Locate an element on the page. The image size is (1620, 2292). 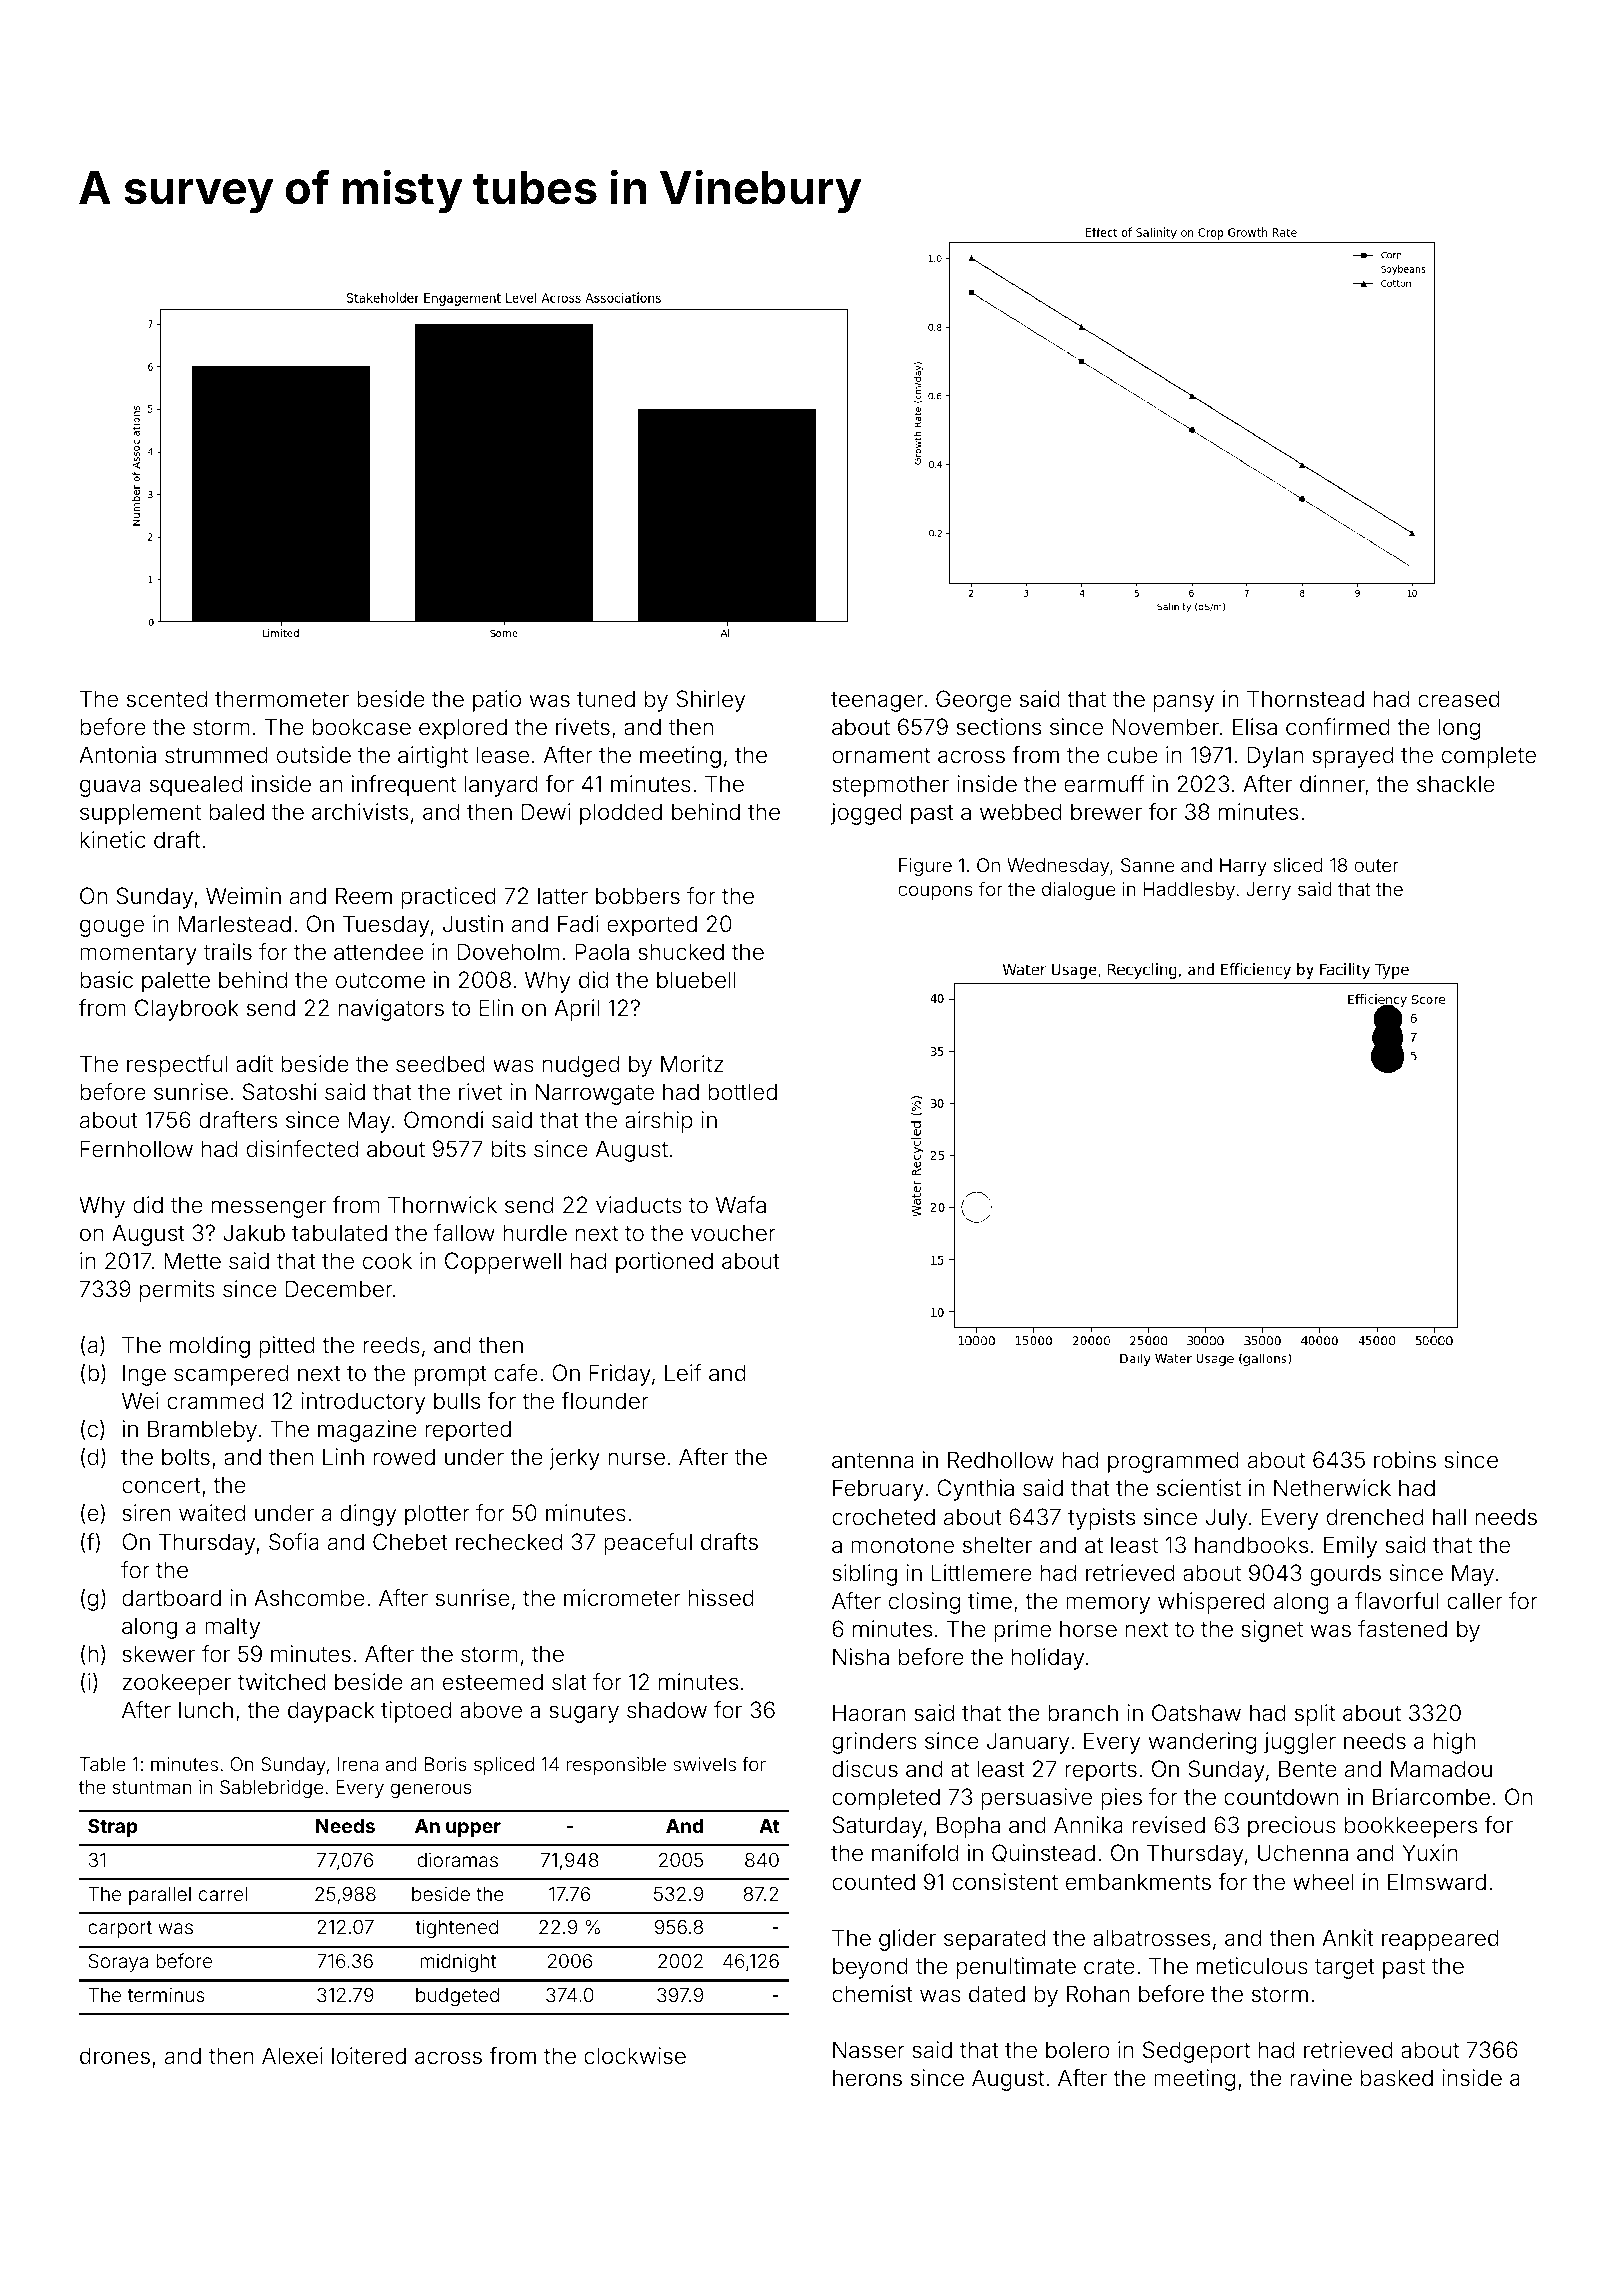
Inge is located at coordinates (144, 1375).
